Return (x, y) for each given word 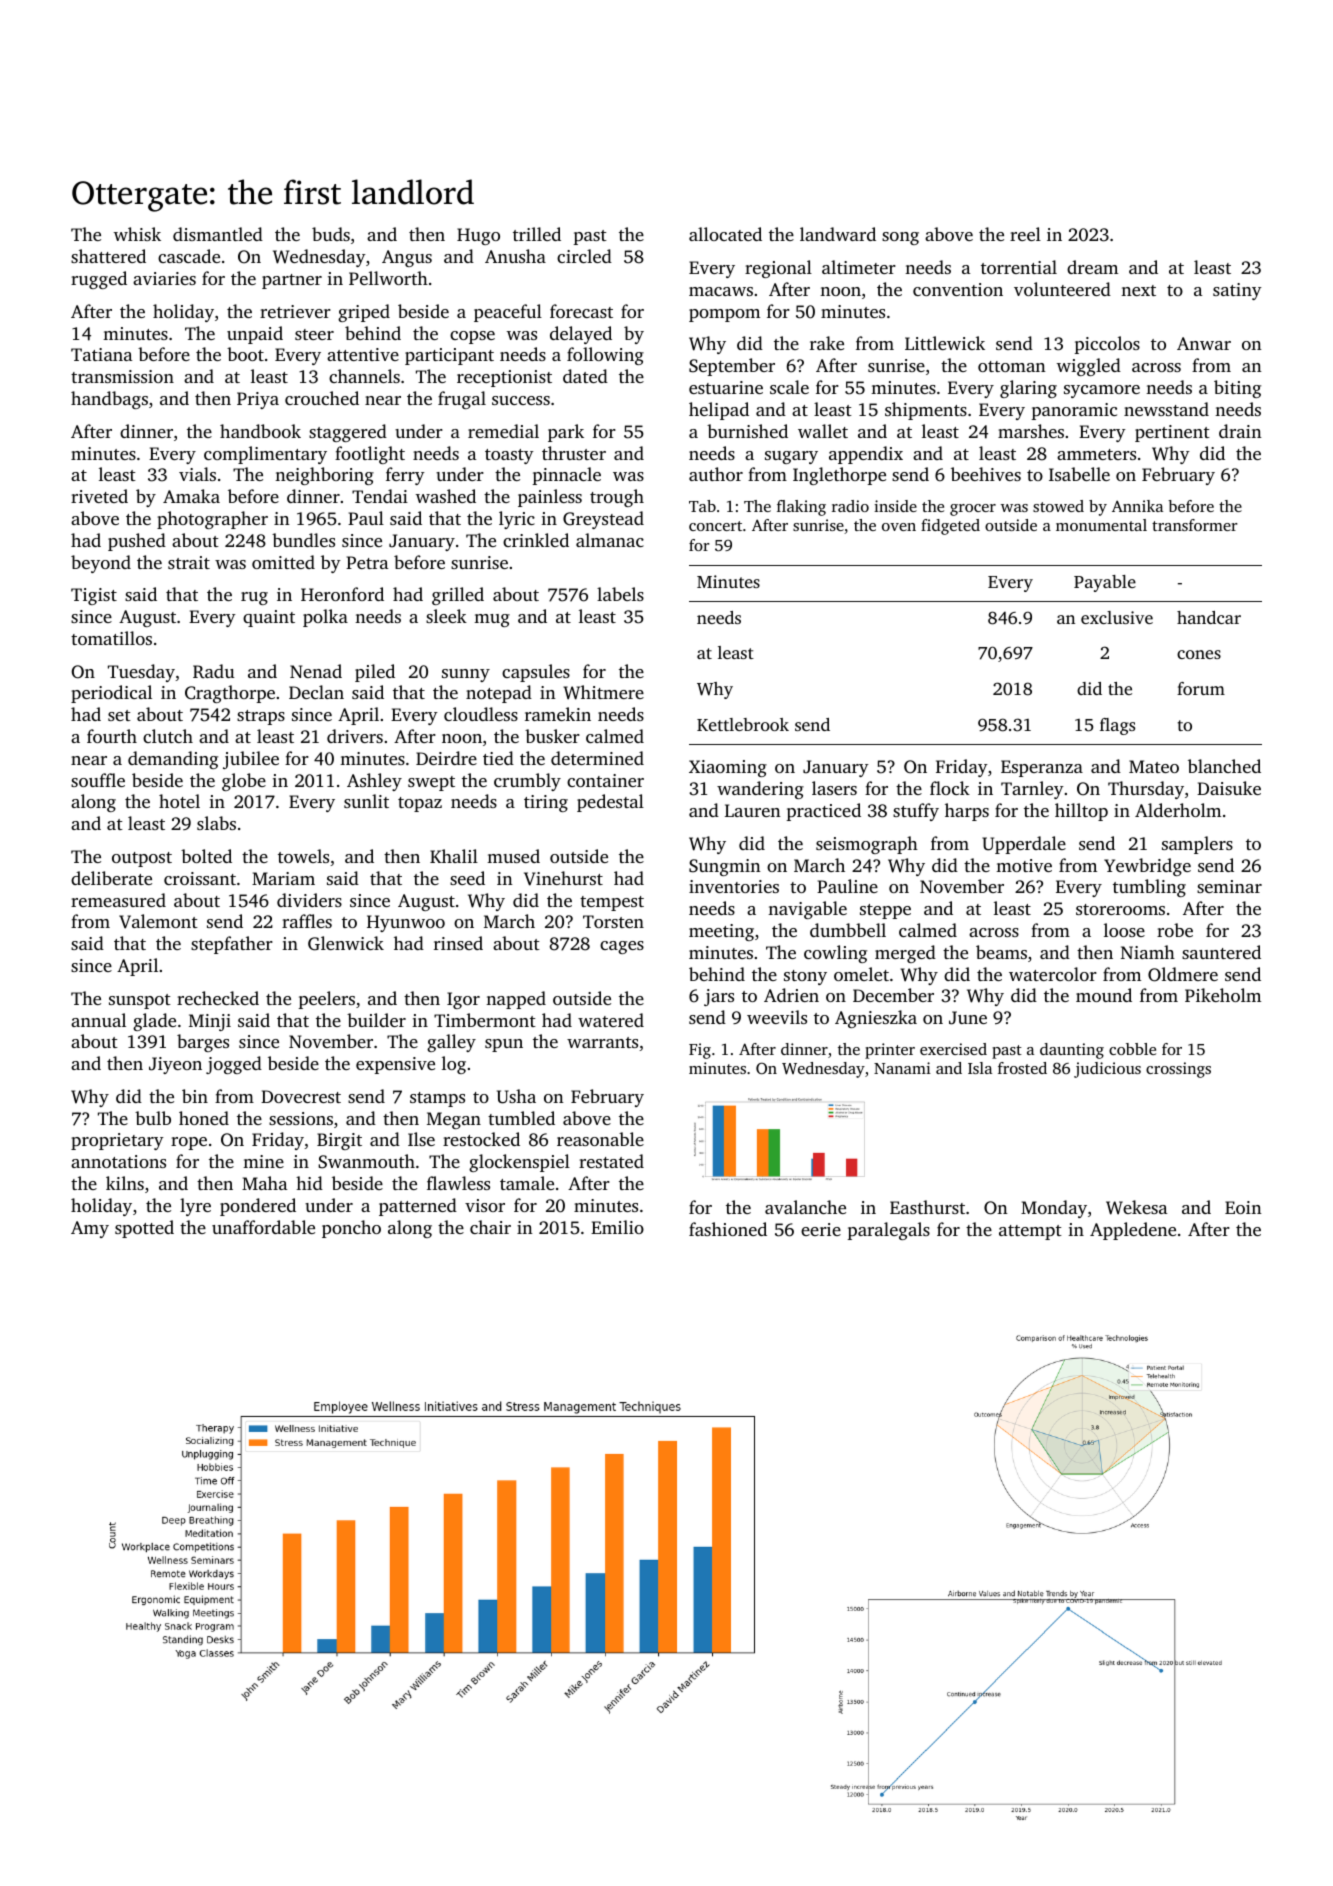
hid (309, 1183)
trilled (537, 234)
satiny (1237, 291)
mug (492, 620)
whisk (137, 234)
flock (950, 788)
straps (261, 717)
